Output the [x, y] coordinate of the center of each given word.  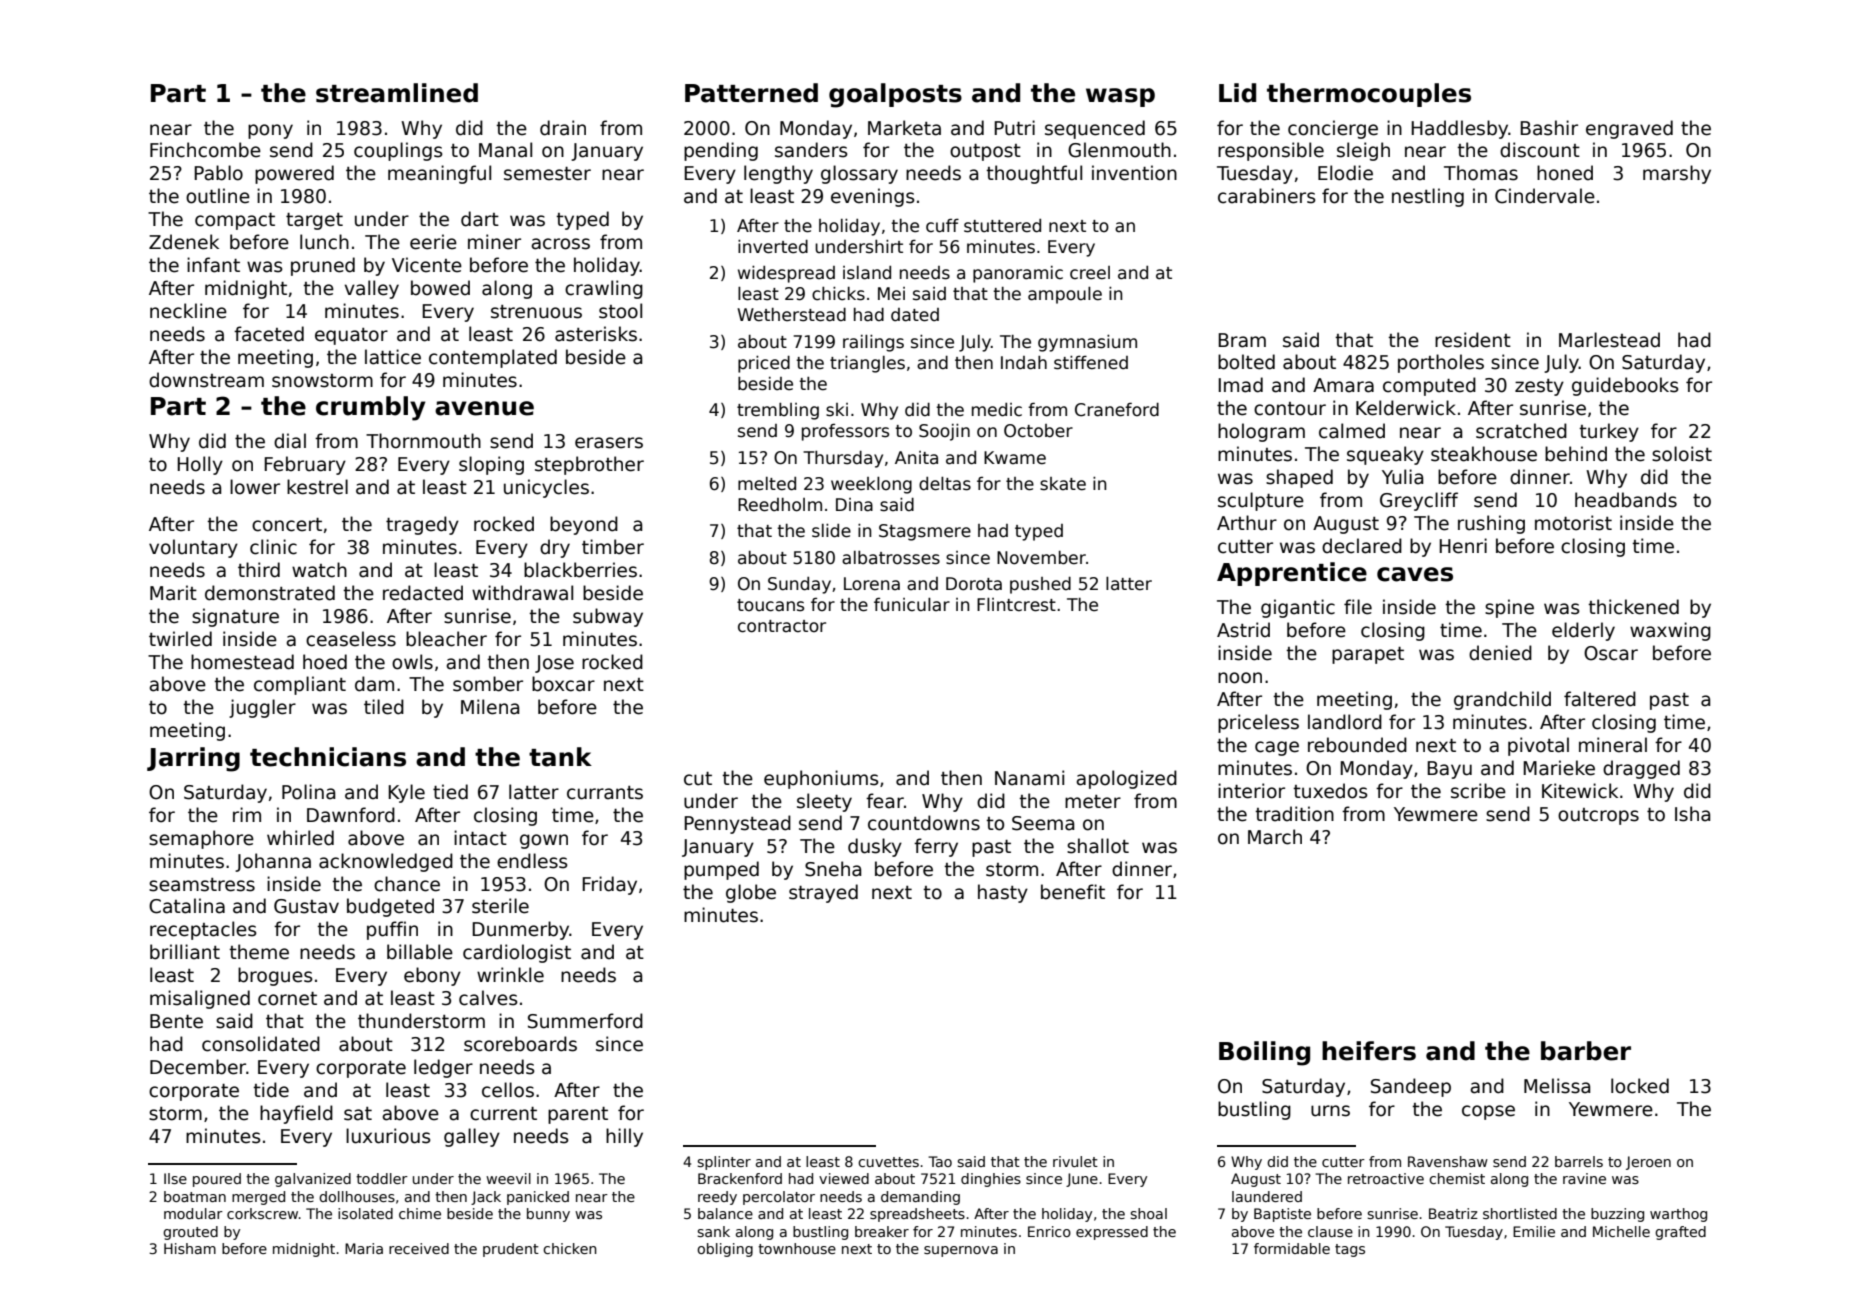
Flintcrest [1016, 605]
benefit [1073, 892]
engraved [1629, 129]
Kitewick [1580, 791]
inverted [773, 247]
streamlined [397, 93]
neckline [188, 311]
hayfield [296, 1114]
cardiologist [517, 953]
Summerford [585, 1021]
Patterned [751, 93]
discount [1540, 150]
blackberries [580, 570]
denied [1500, 653]
